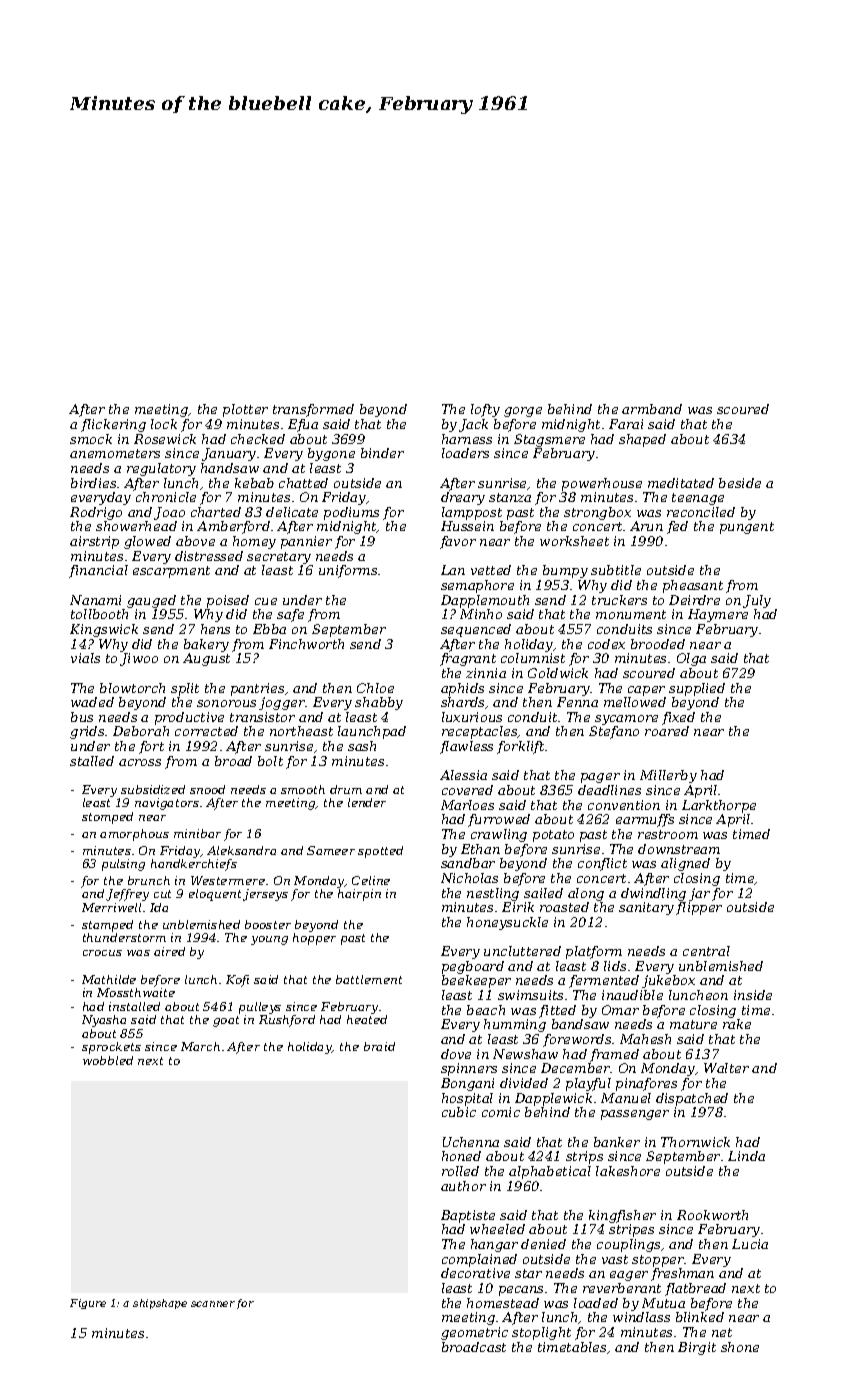 The width and height of the screenshot is (849, 1400). I want to click on vials, so click(85, 658).
